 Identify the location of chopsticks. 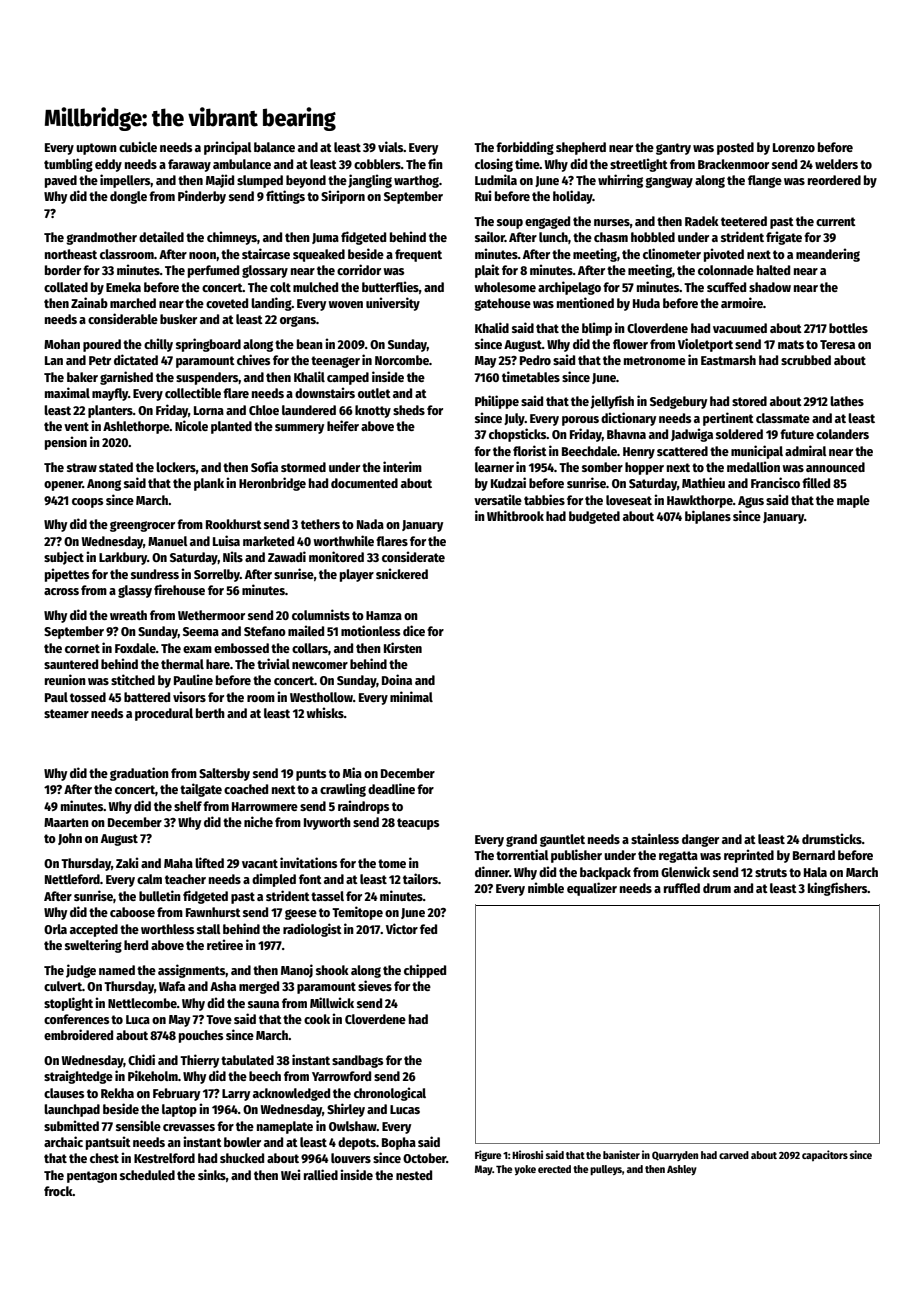
(518, 435).
